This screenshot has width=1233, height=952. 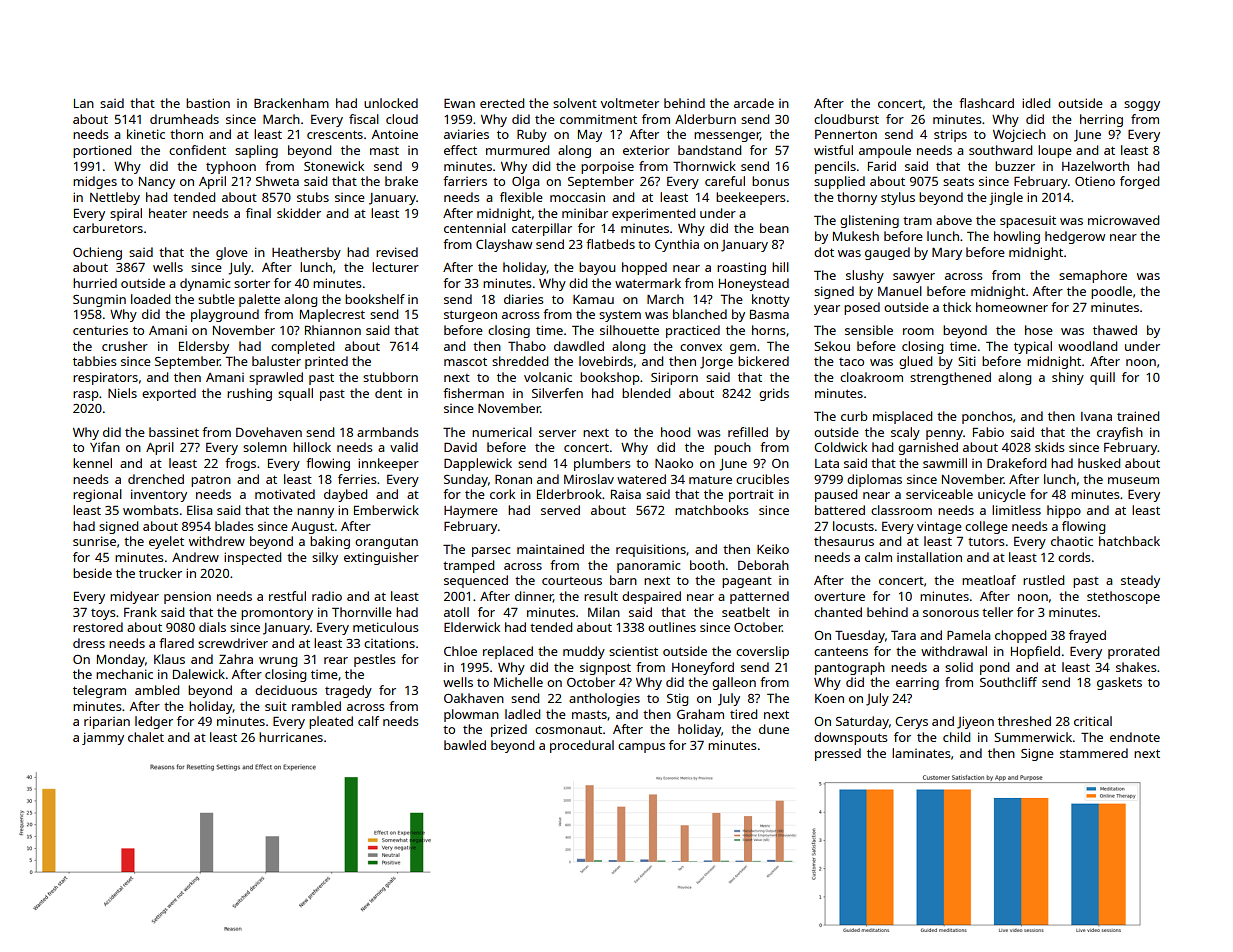 I want to click on Brackenham, so click(x=291, y=103).
